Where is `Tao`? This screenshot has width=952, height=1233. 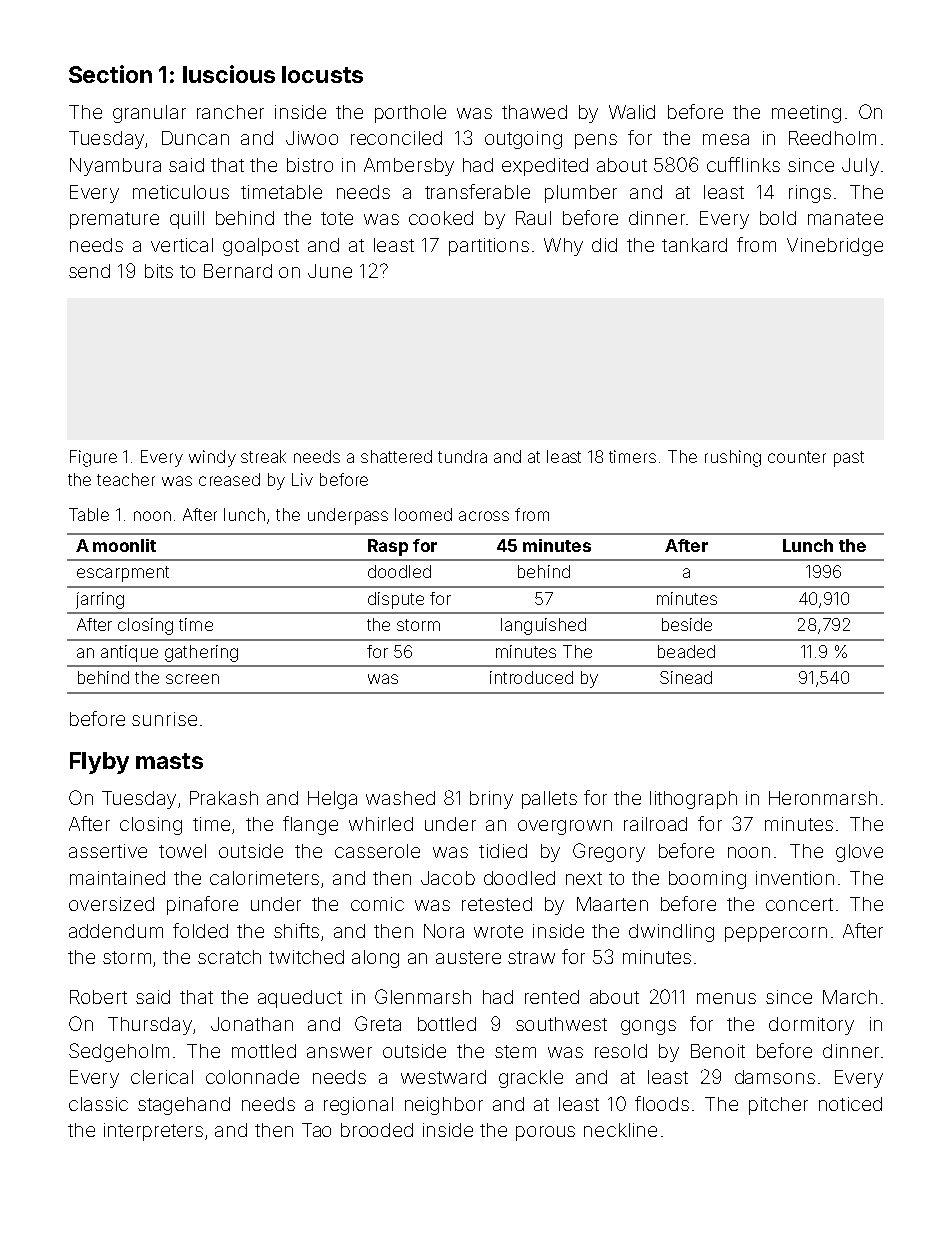 Tao is located at coordinates (316, 1130).
